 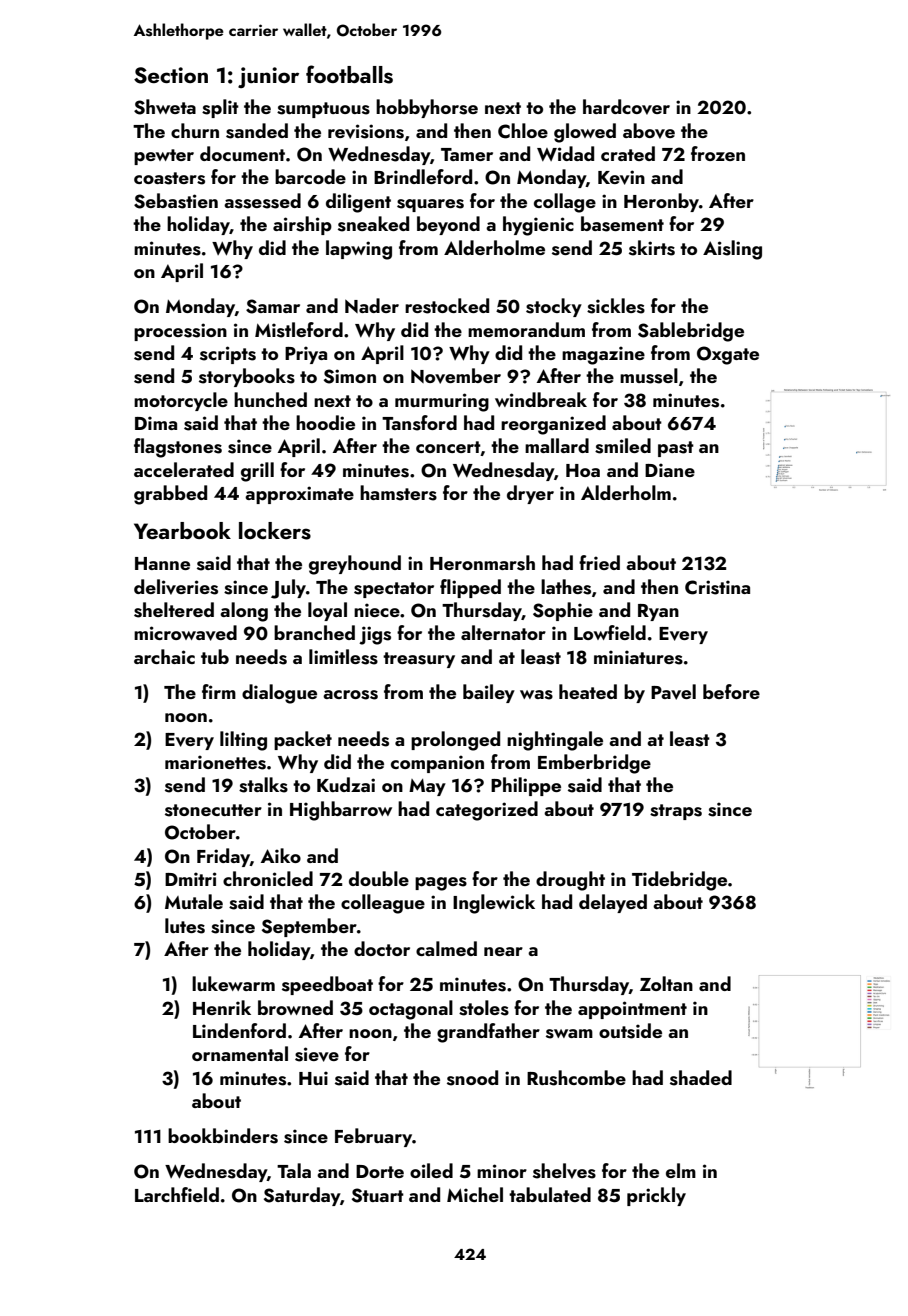 I want to click on hardcover, so click(x=626, y=107).
